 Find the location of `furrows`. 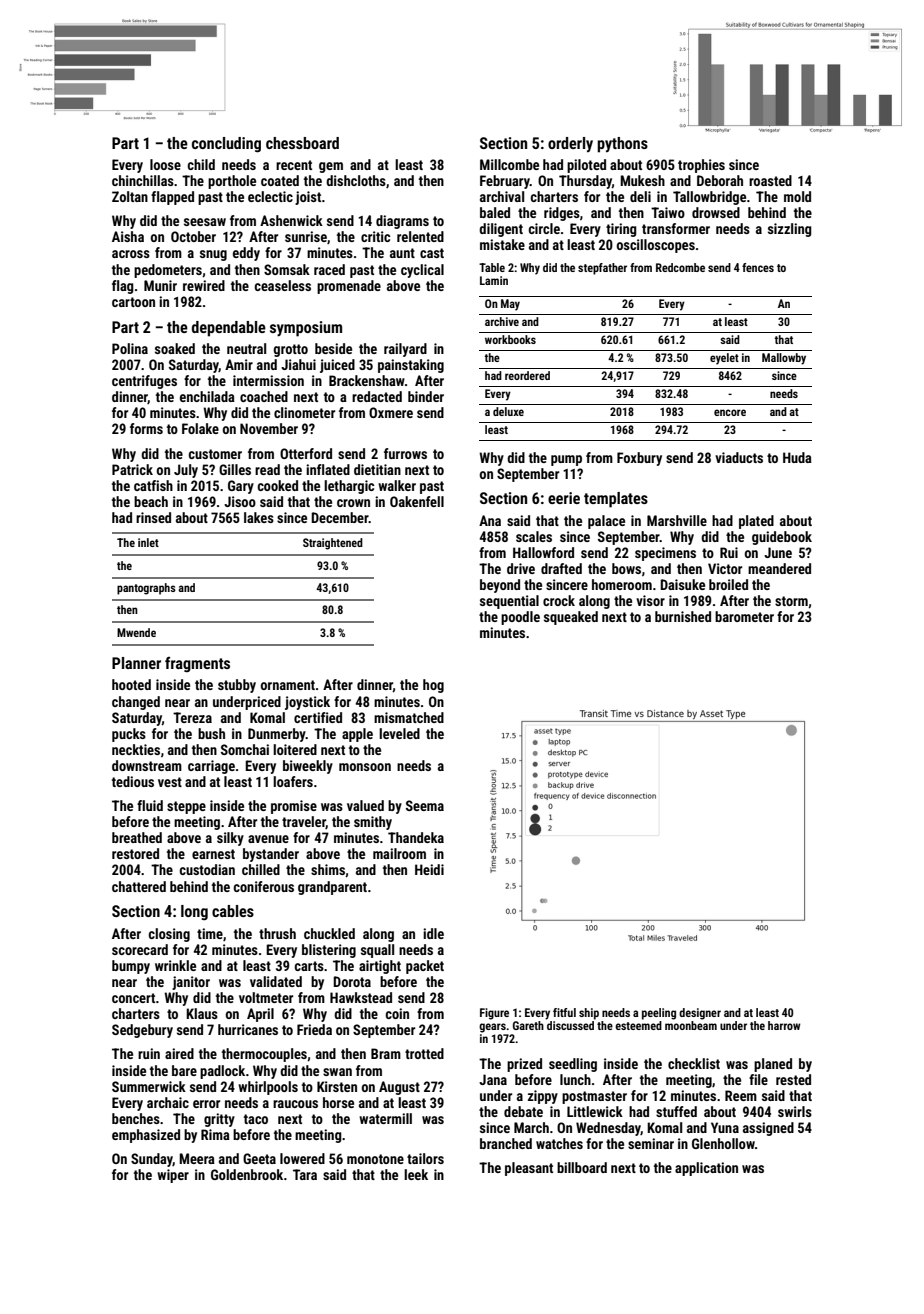

furrows is located at coordinates (405, 453).
